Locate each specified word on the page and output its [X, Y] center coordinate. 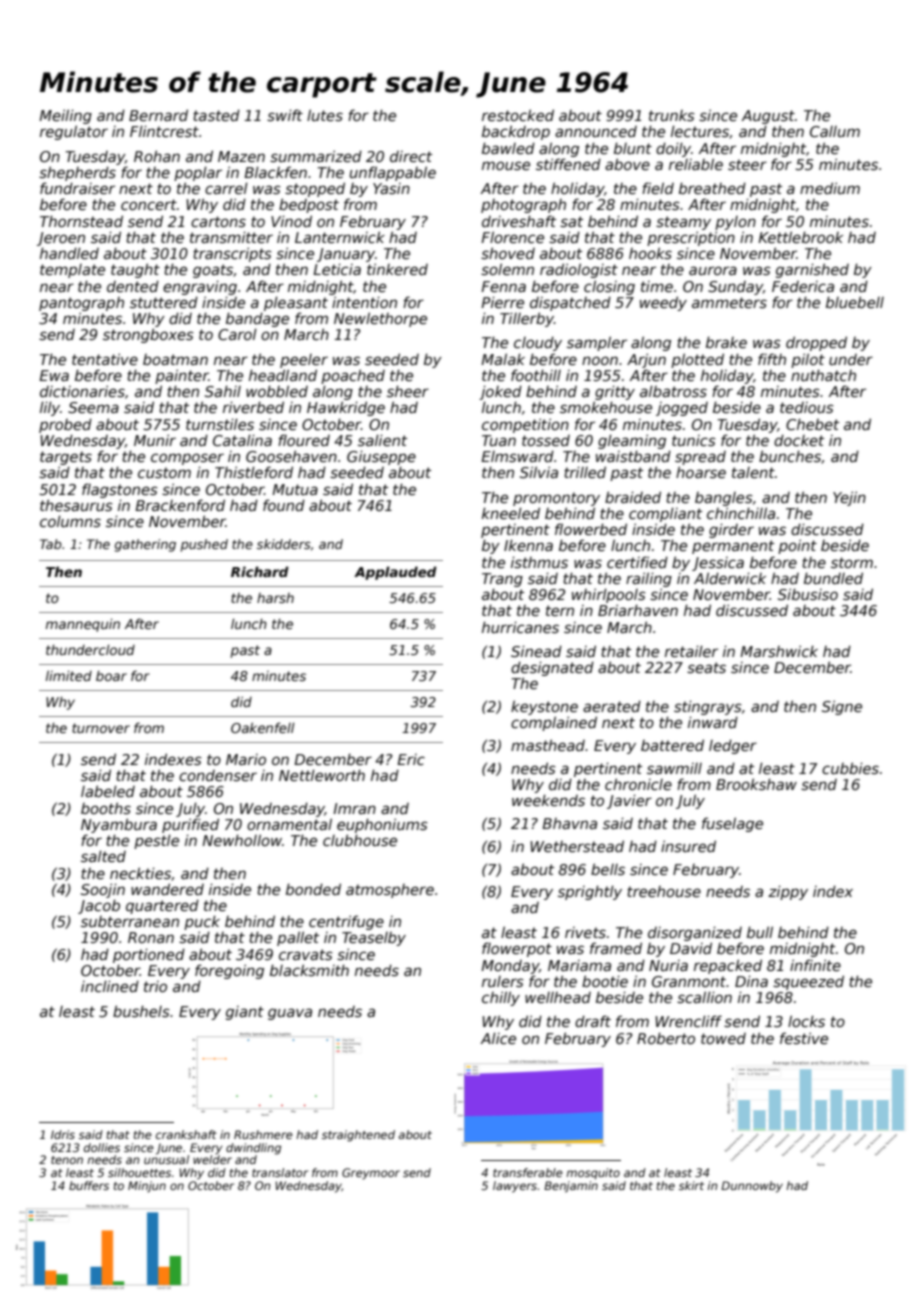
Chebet [812, 424]
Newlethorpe [380, 319]
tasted [216, 115]
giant [245, 1013]
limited [69, 675]
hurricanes [520, 627]
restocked [518, 115]
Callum [835, 131]
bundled [833, 578]
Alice [498, 1038]
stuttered [164, 302]
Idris [63, 1134]
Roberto [666, 1038]
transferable [528, 1172]
